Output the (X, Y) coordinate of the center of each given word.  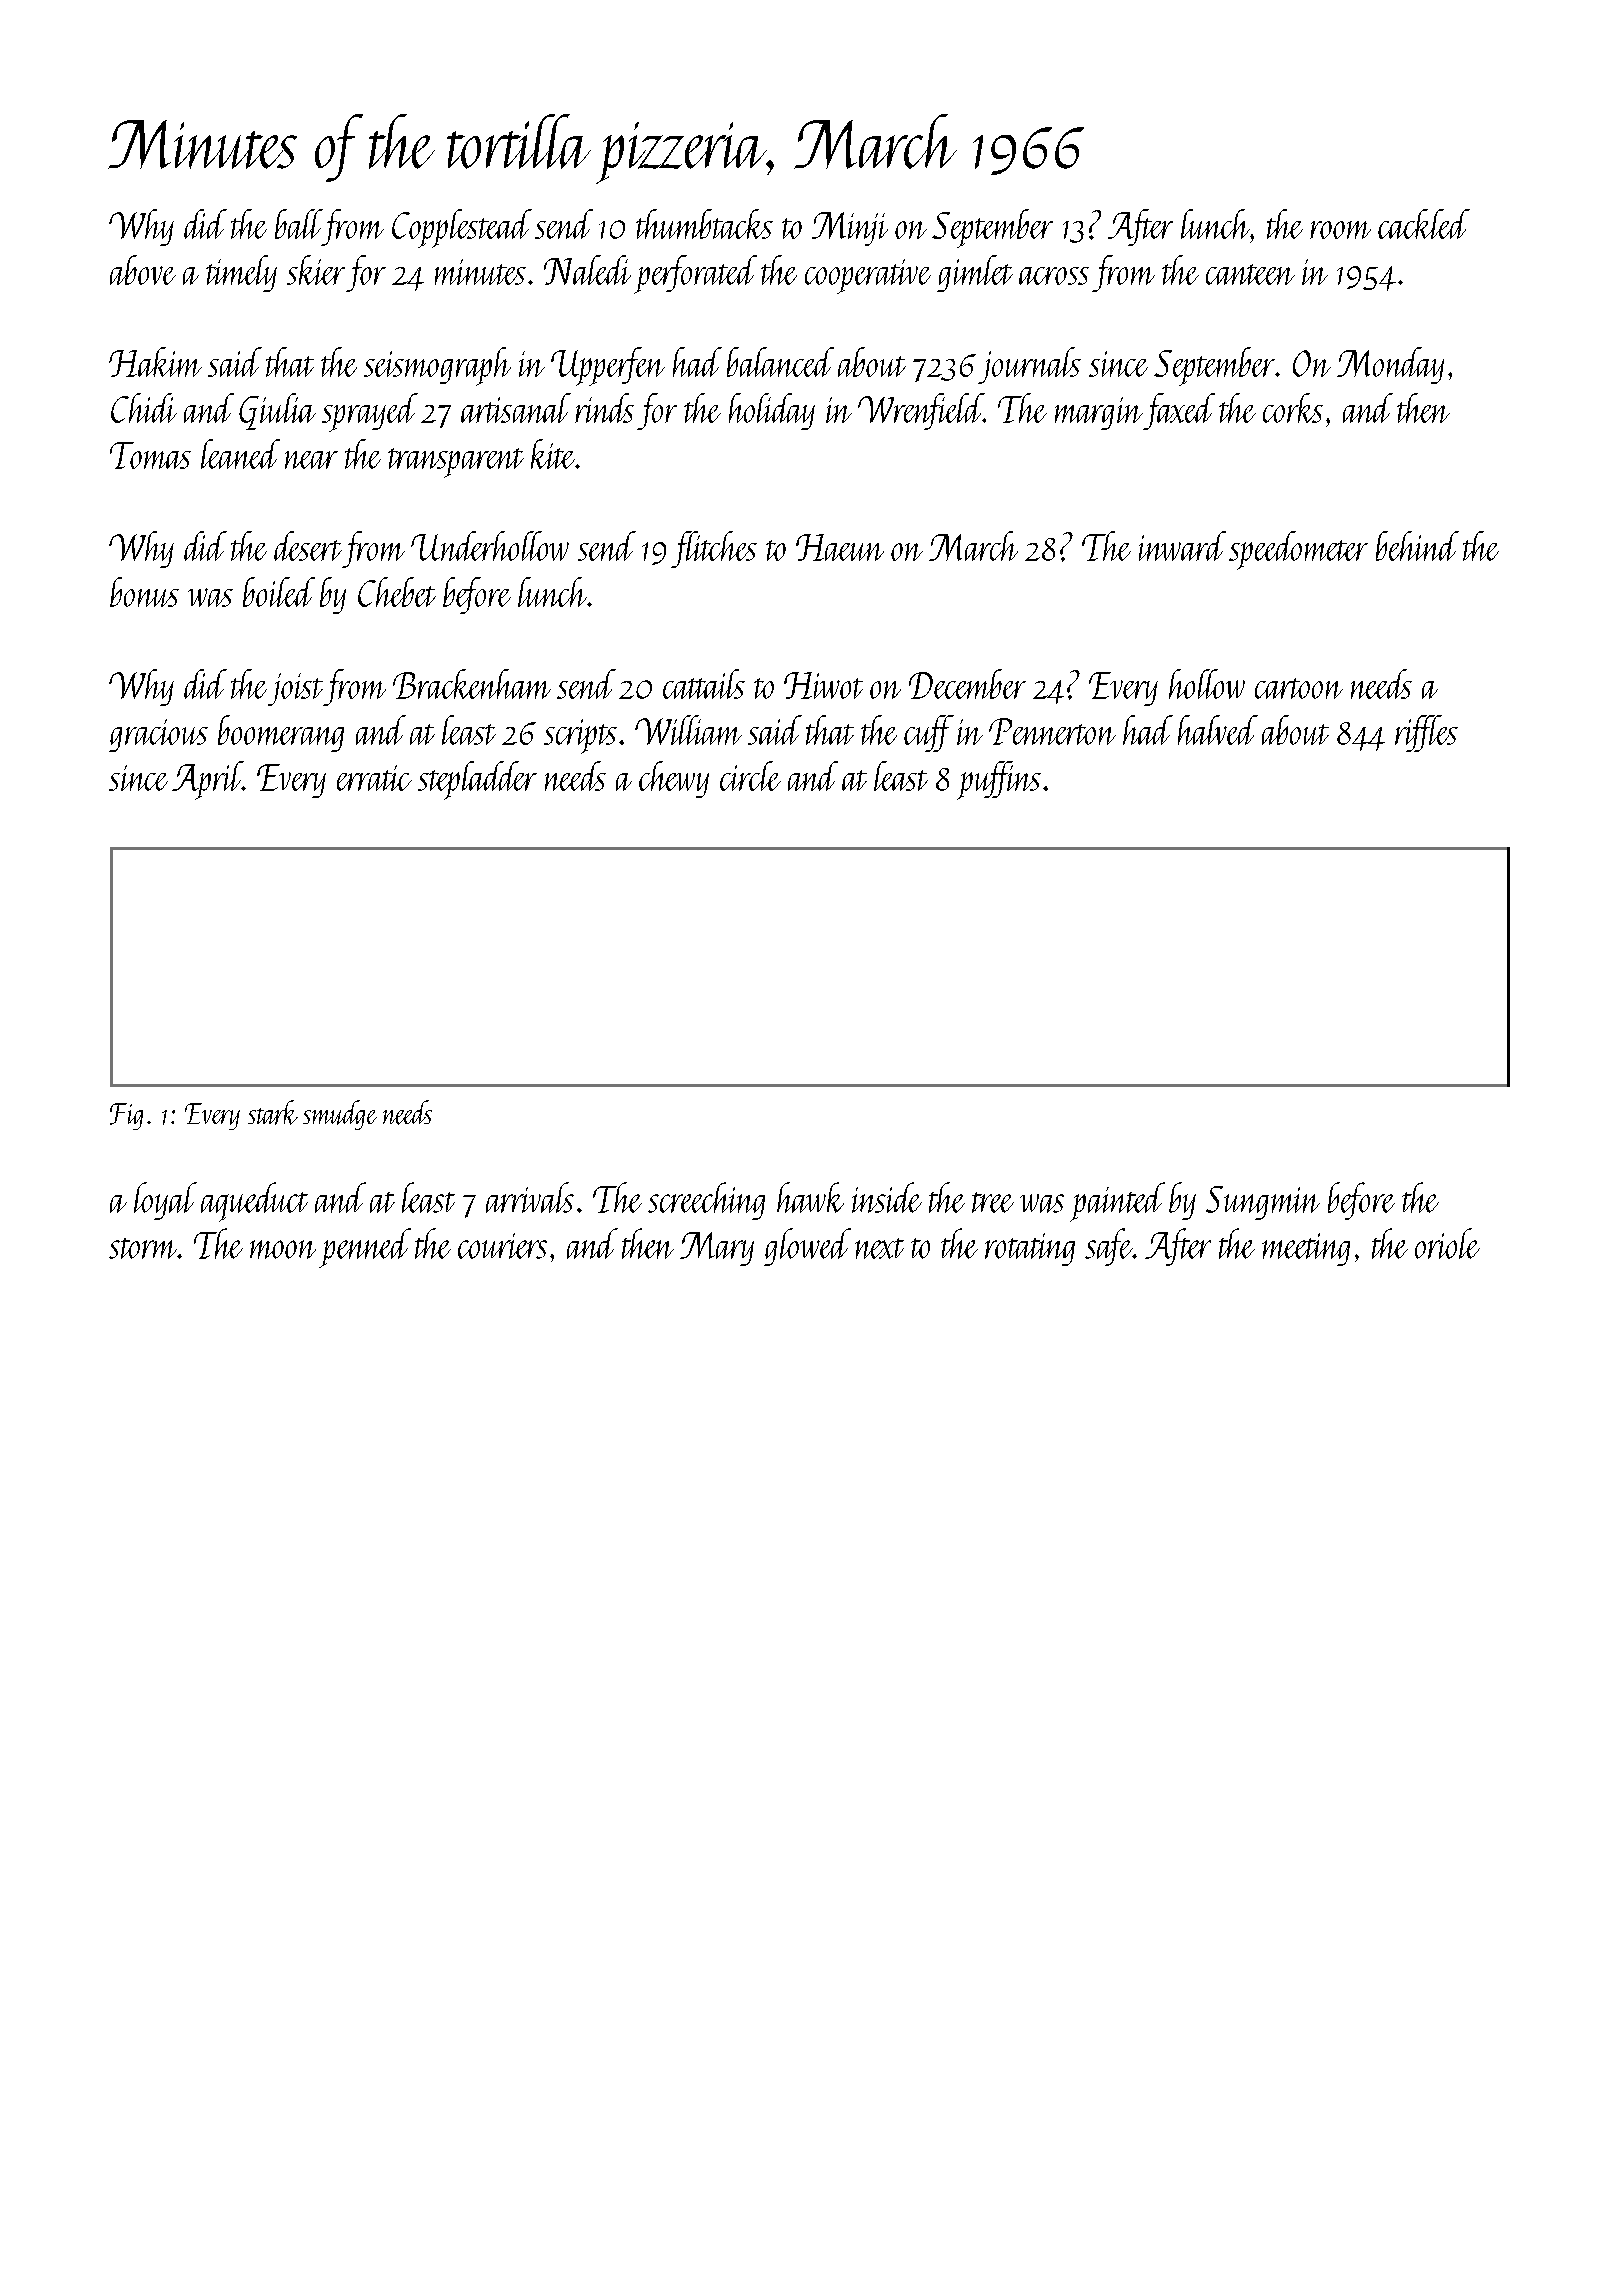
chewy (674, 779)
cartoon (1299, 688)
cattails (704, 684)
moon (283, 1249)
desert (308, 546)
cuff (929, 733)
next (879, 1248)
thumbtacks (704, 224)
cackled (1424, 224)
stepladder (477, 780)
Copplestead (462, 228)
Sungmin (1263, 1203)
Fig (126, 1116)
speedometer (1298, 550)
